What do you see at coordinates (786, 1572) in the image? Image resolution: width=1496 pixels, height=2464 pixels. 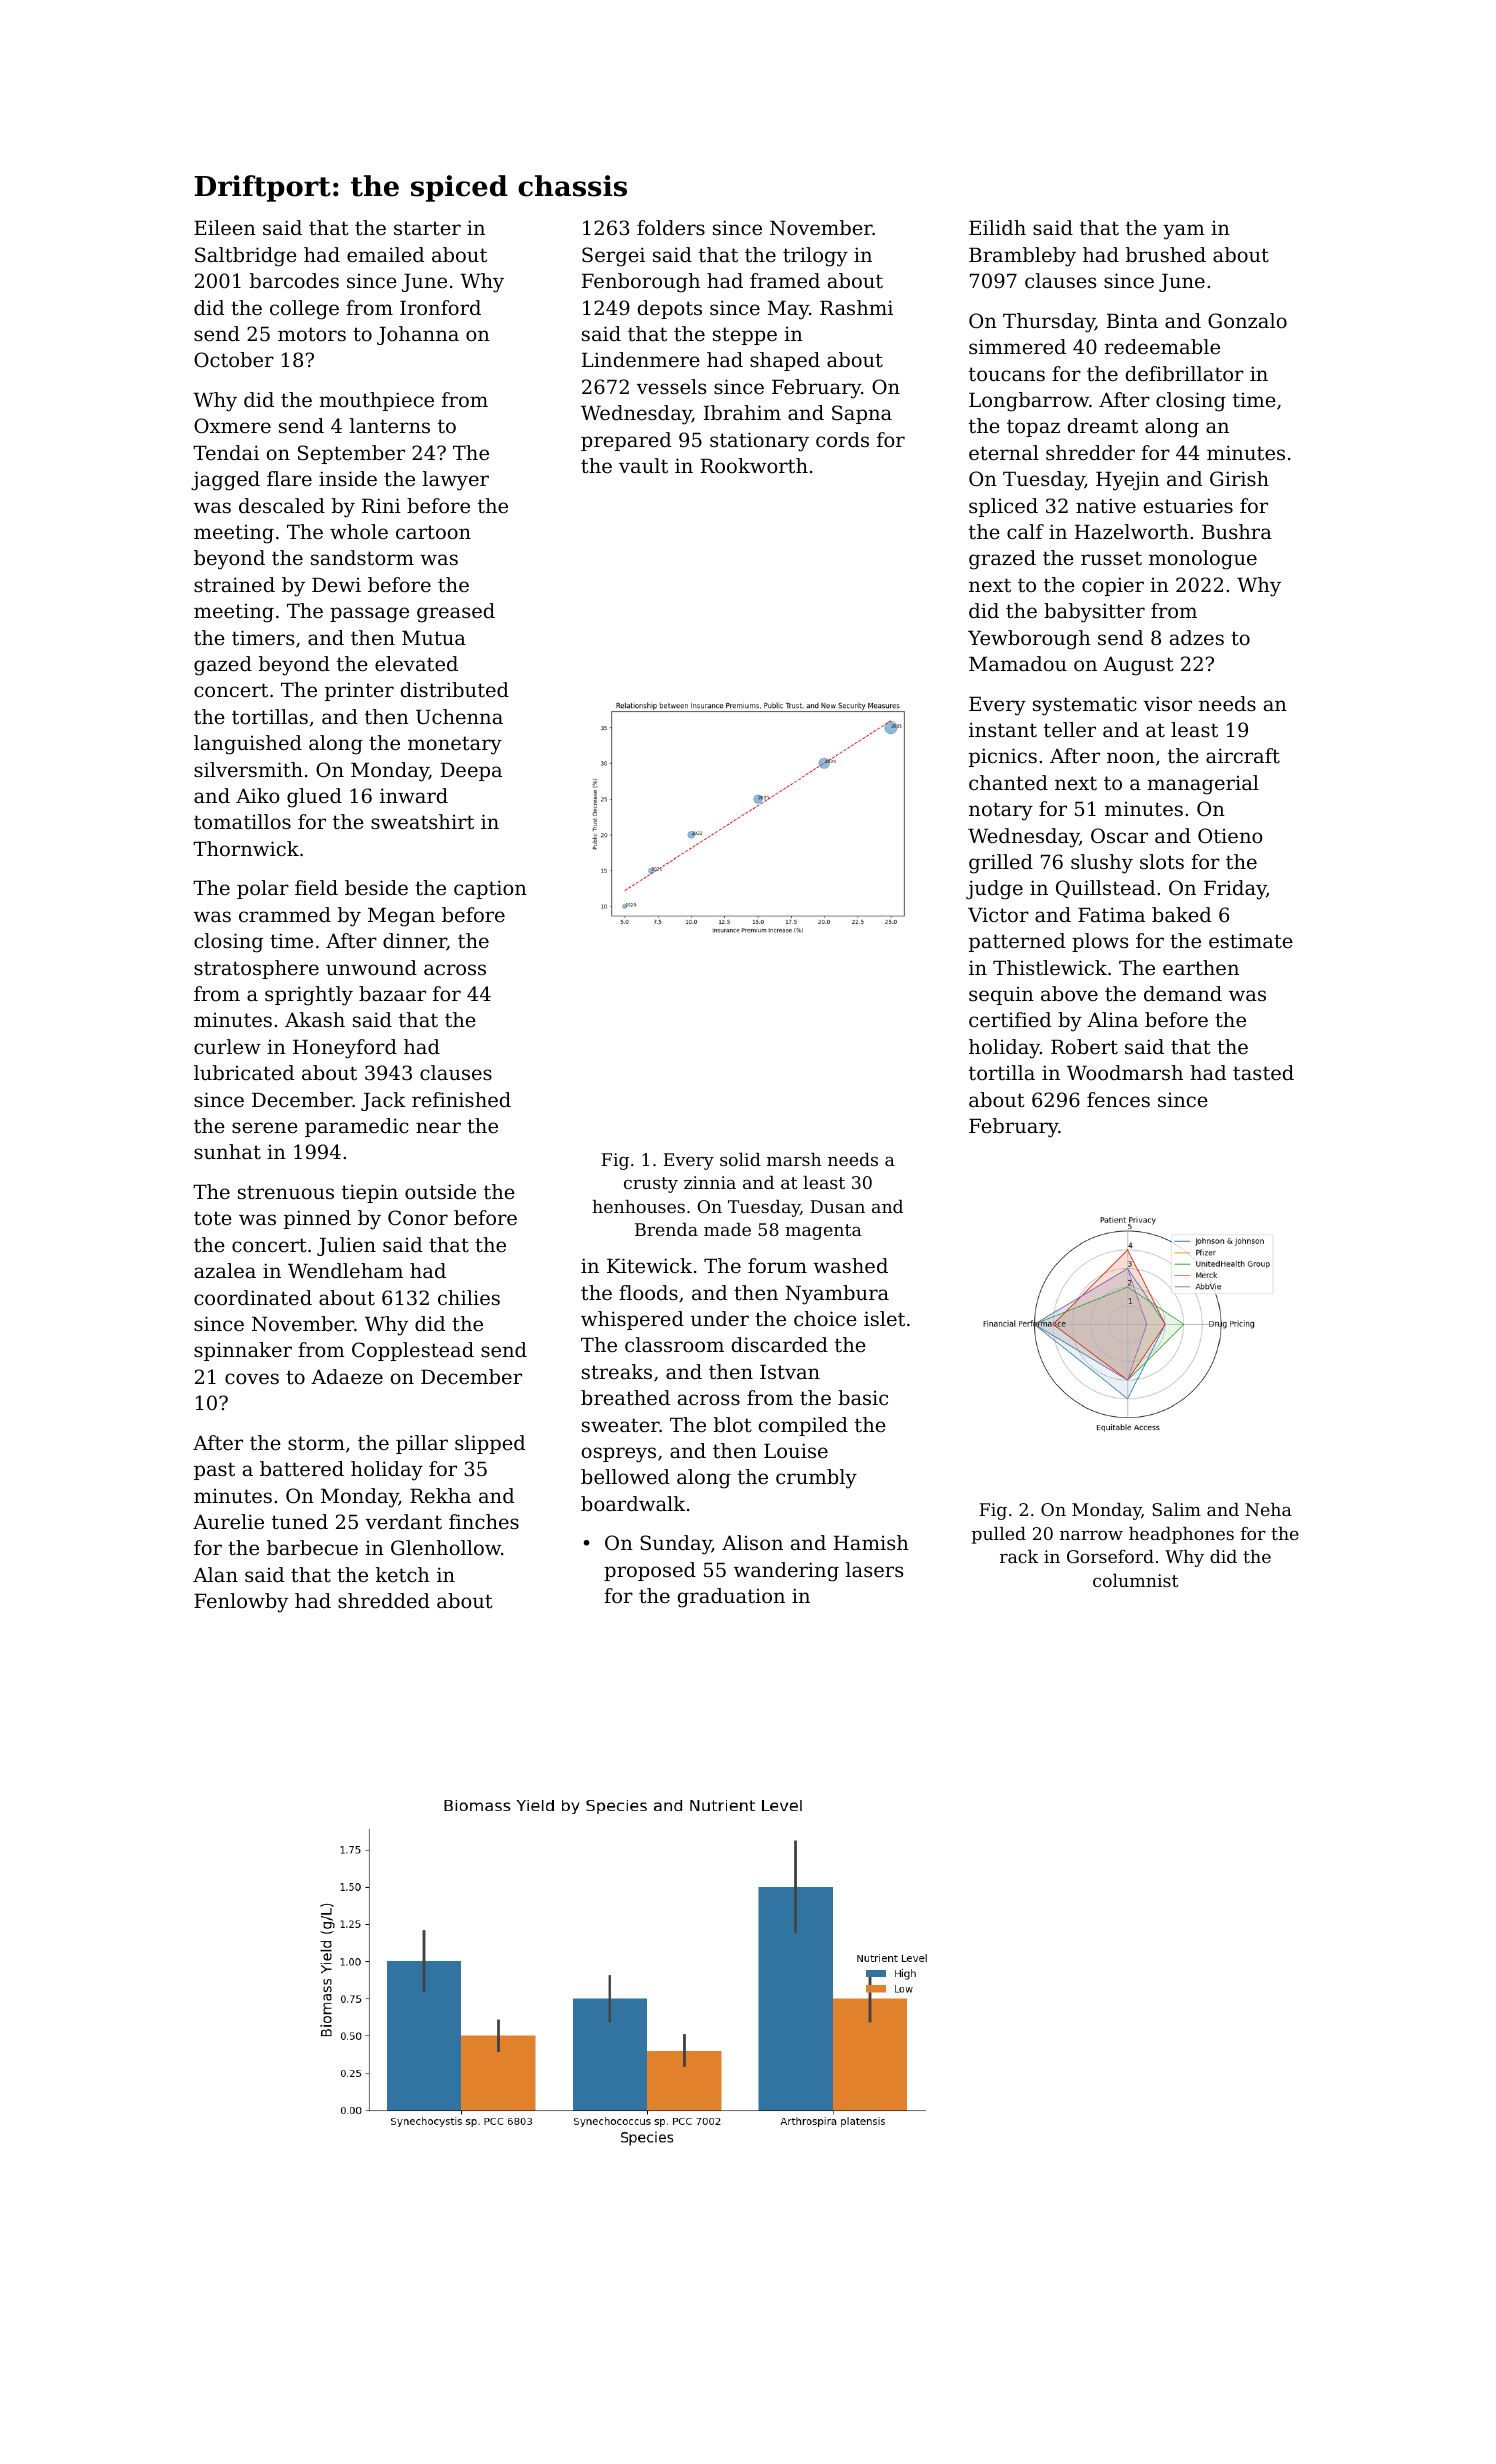 I see `wandering` at bounding box center [786, 1572].
